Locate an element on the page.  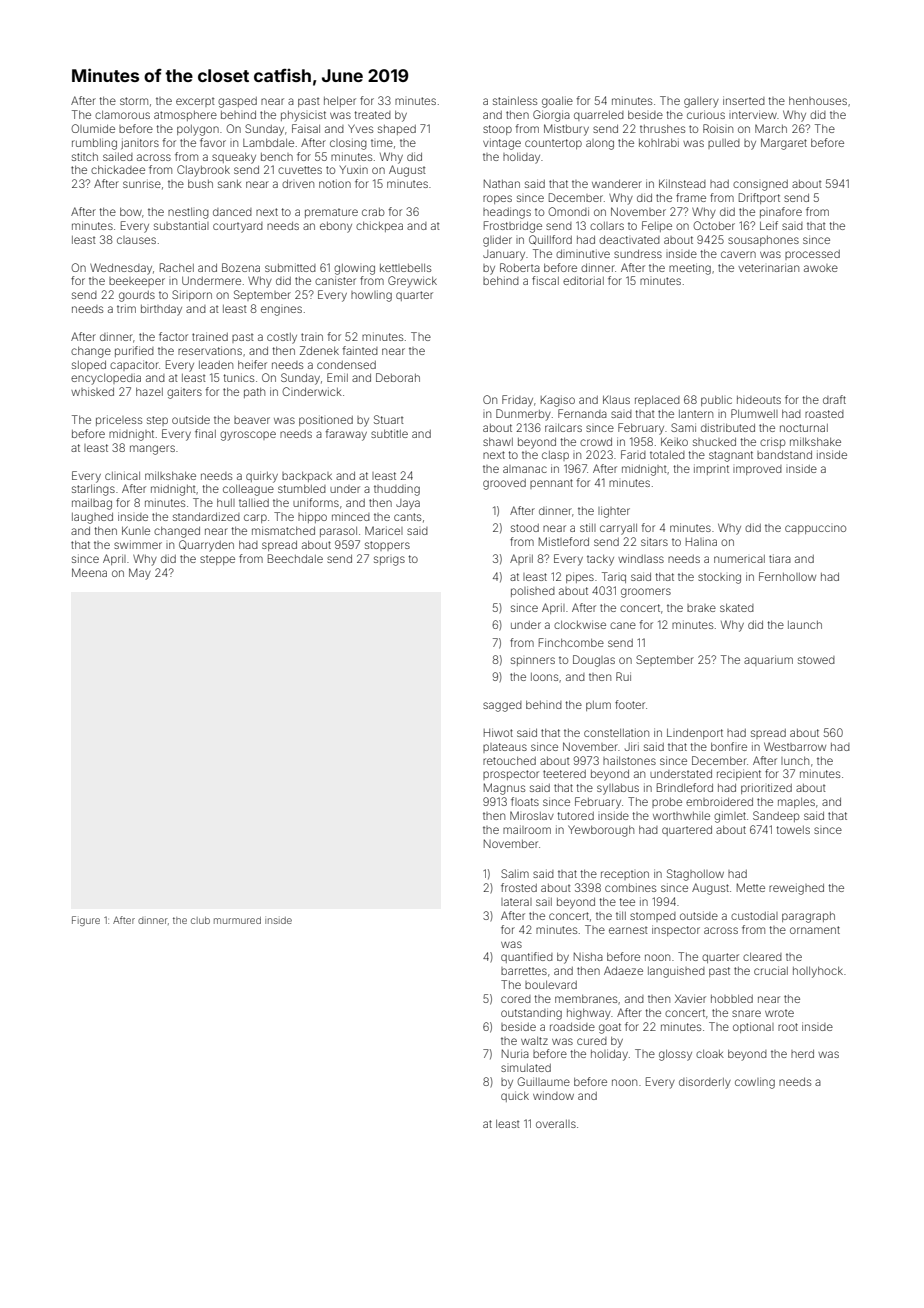
gallery is located at coordinates (701, 102).
